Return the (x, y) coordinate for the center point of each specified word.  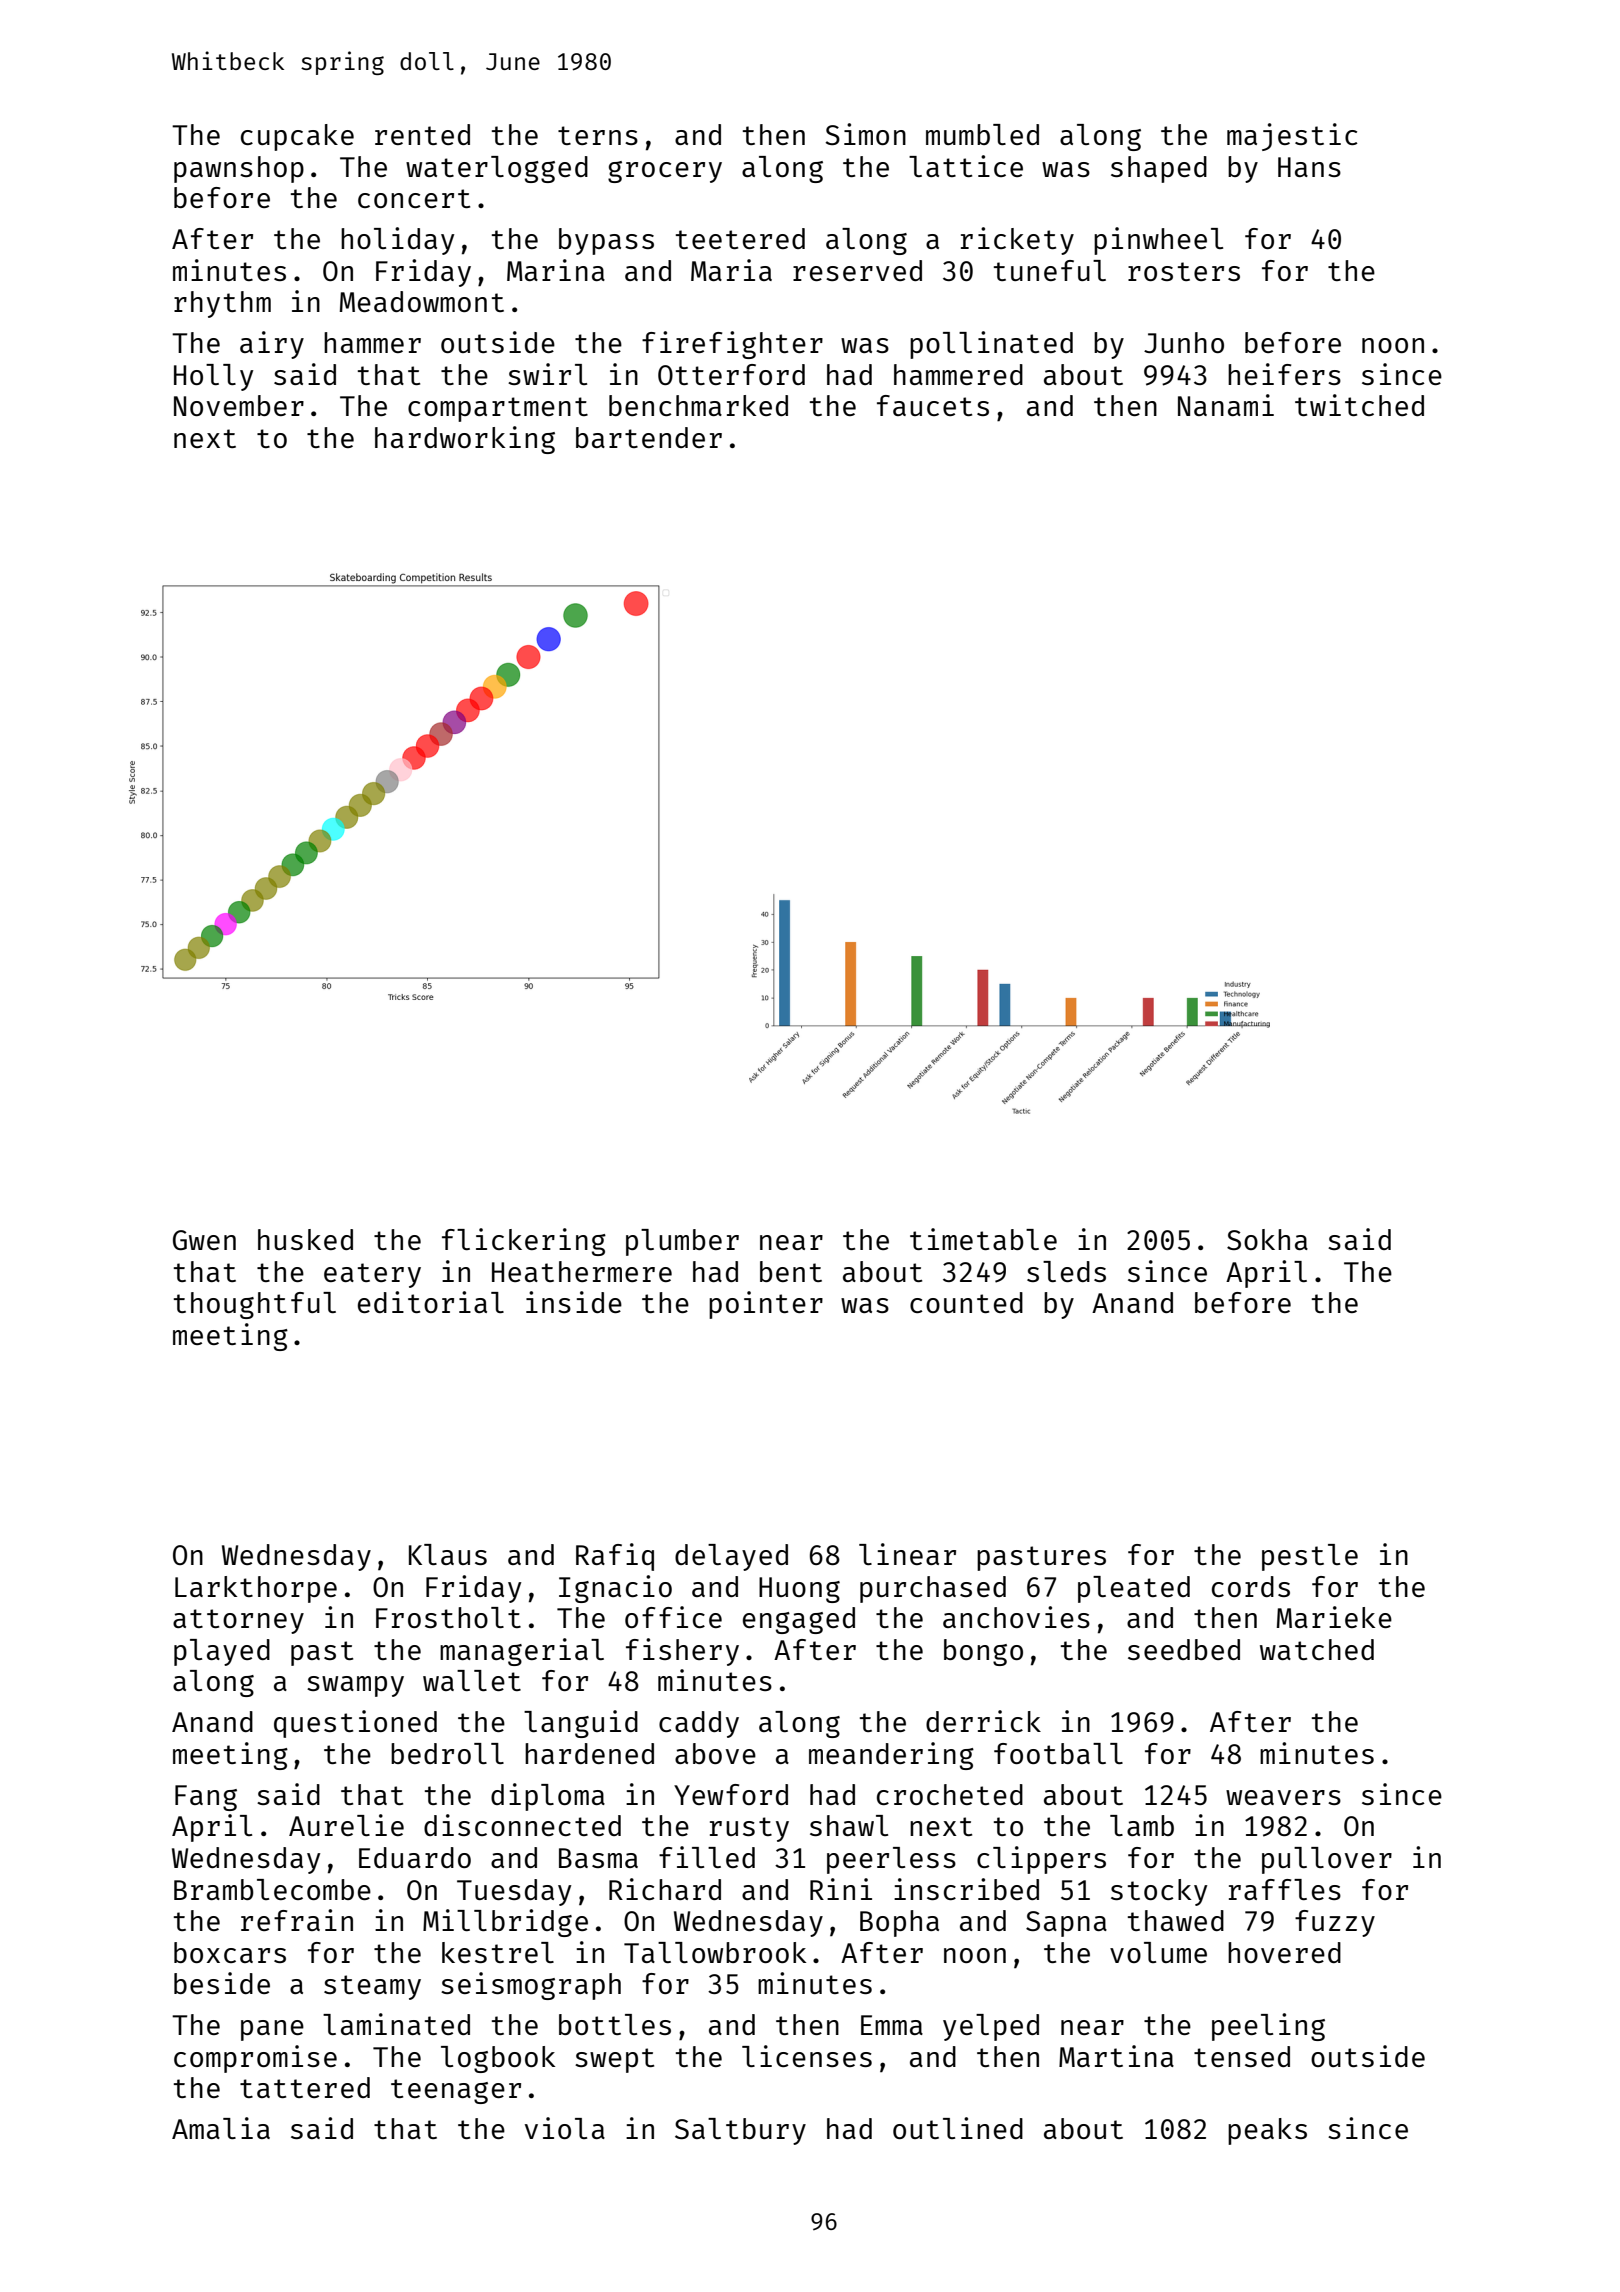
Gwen (204, 1240)
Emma (892, 2025)
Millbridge (505, 1923)
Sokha (1267, 1239)
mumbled (982, 134)
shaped (1159, 169)
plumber (682, 1242)
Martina (1116, 2056)
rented (422, 134)
